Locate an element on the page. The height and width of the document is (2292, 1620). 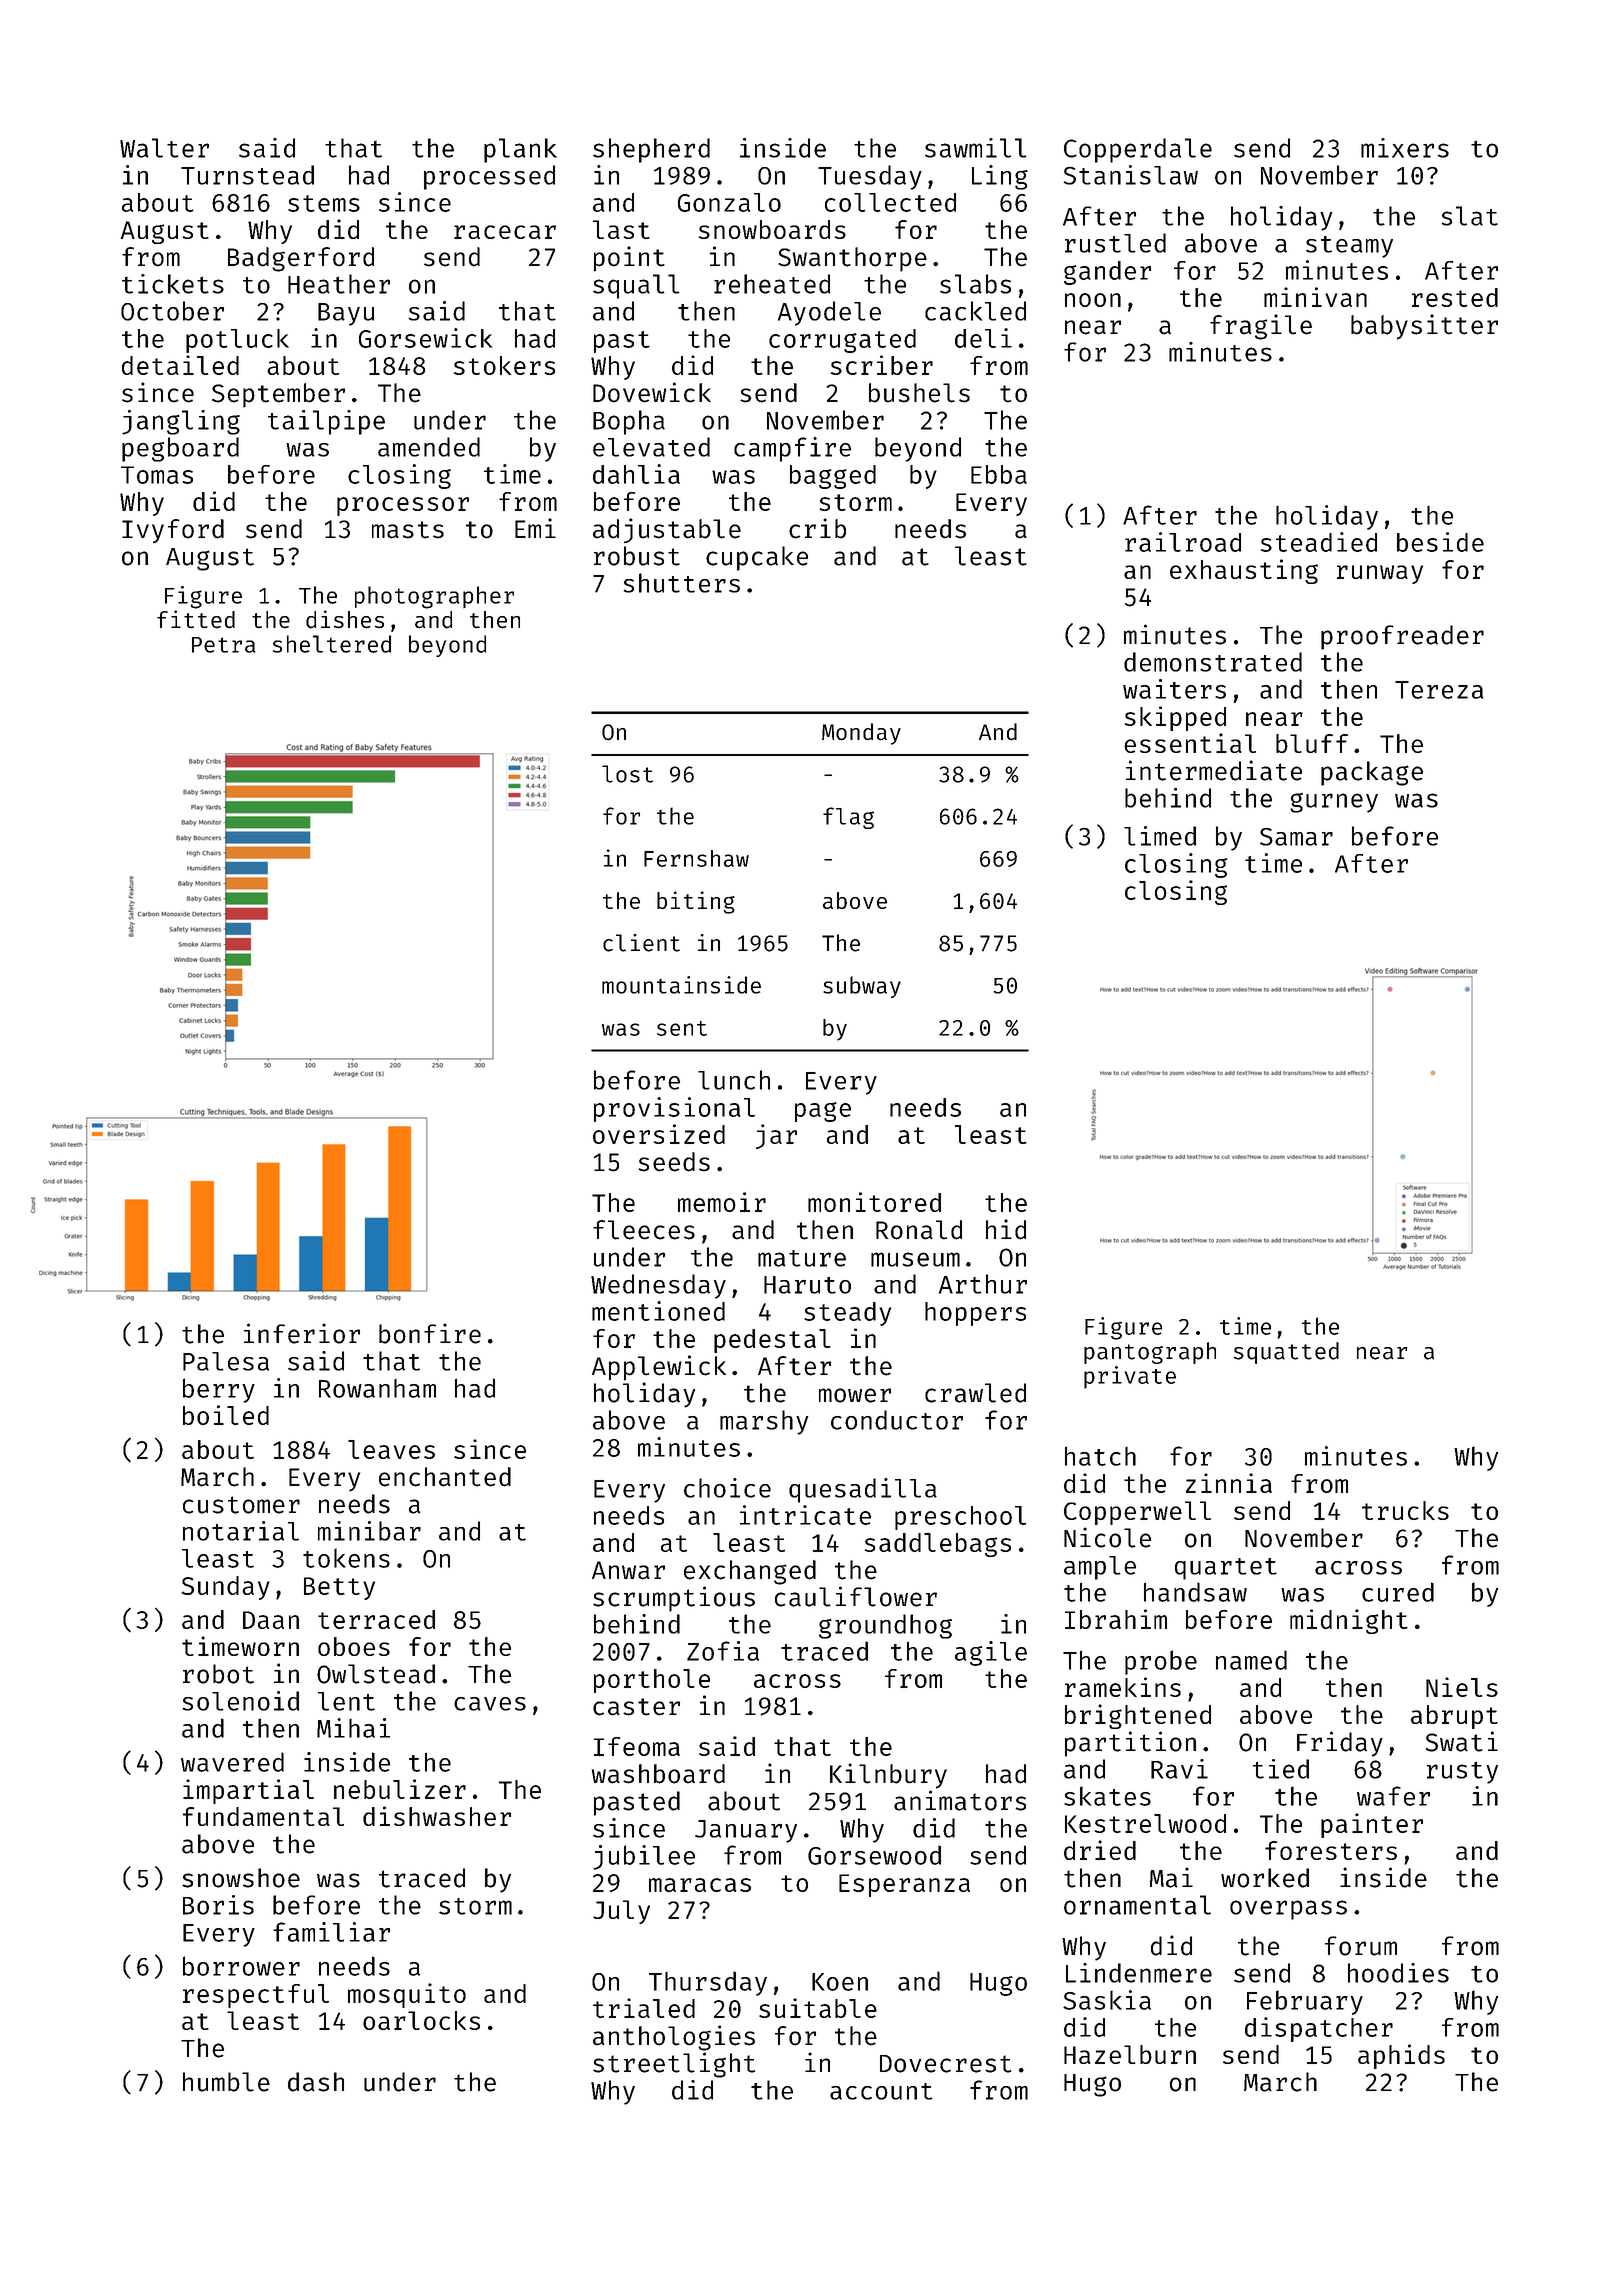
humble is located at coordinates (226, 2082).
